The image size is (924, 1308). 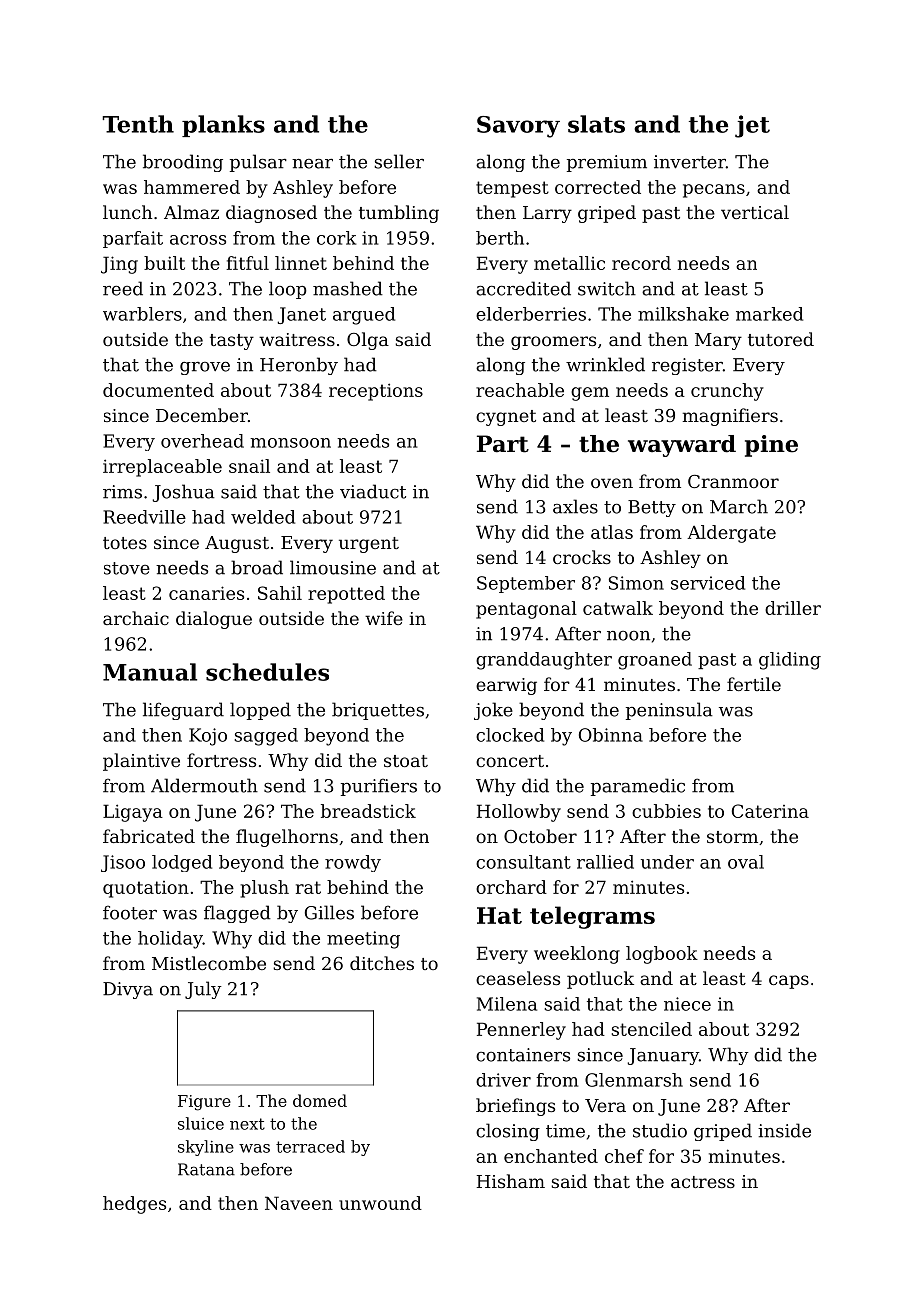 What do you see at coordinates (183, 163) in the screenshot?
I see `brooding` at bounding box center [183, 163].
